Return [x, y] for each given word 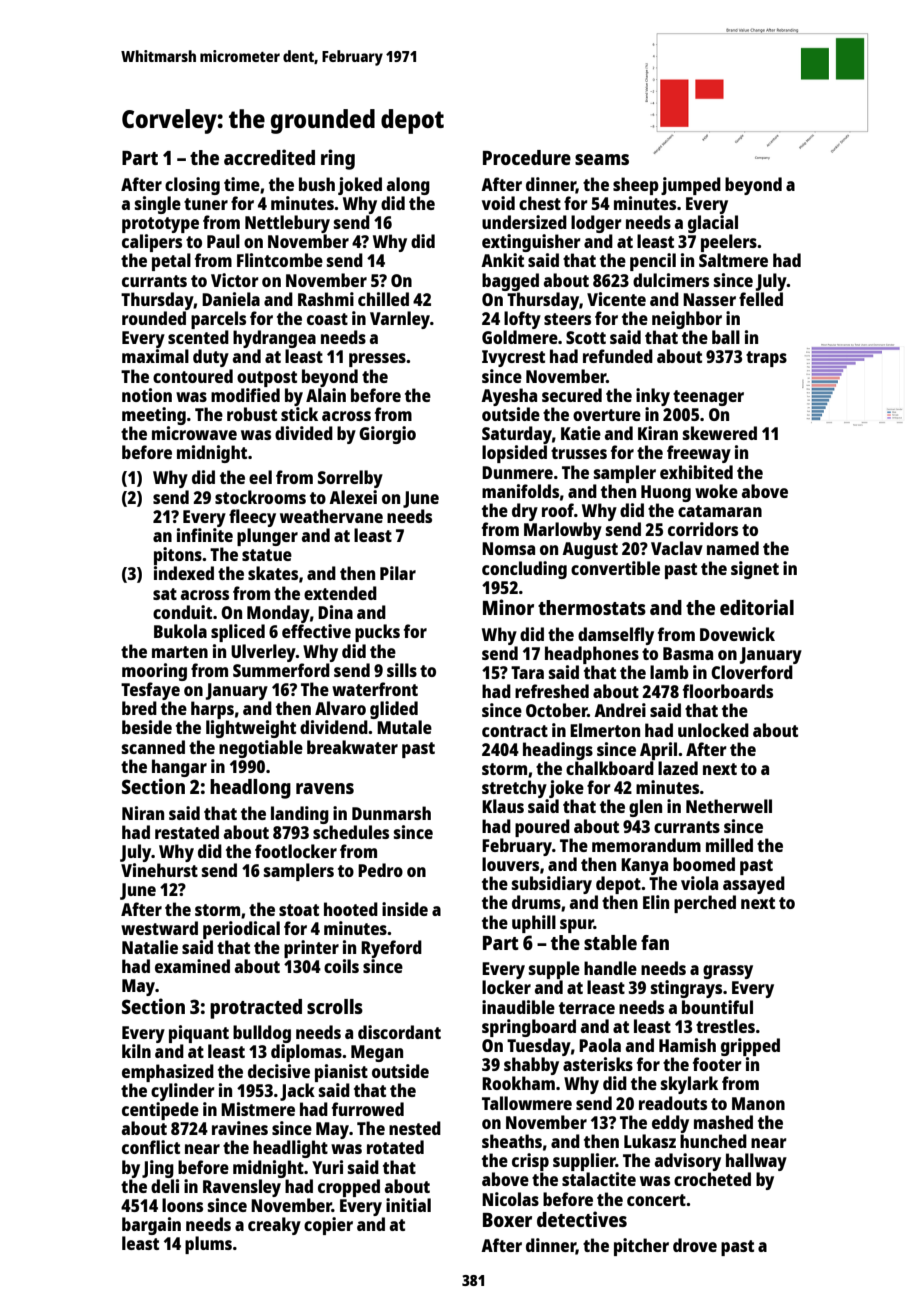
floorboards [728, 691]
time [242, 184]
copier [328, 1226]
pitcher [641, 1247]
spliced [238, 633]
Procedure [527, 157]
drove [695, 1245]
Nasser [709, 299]
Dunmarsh [391, 813]
